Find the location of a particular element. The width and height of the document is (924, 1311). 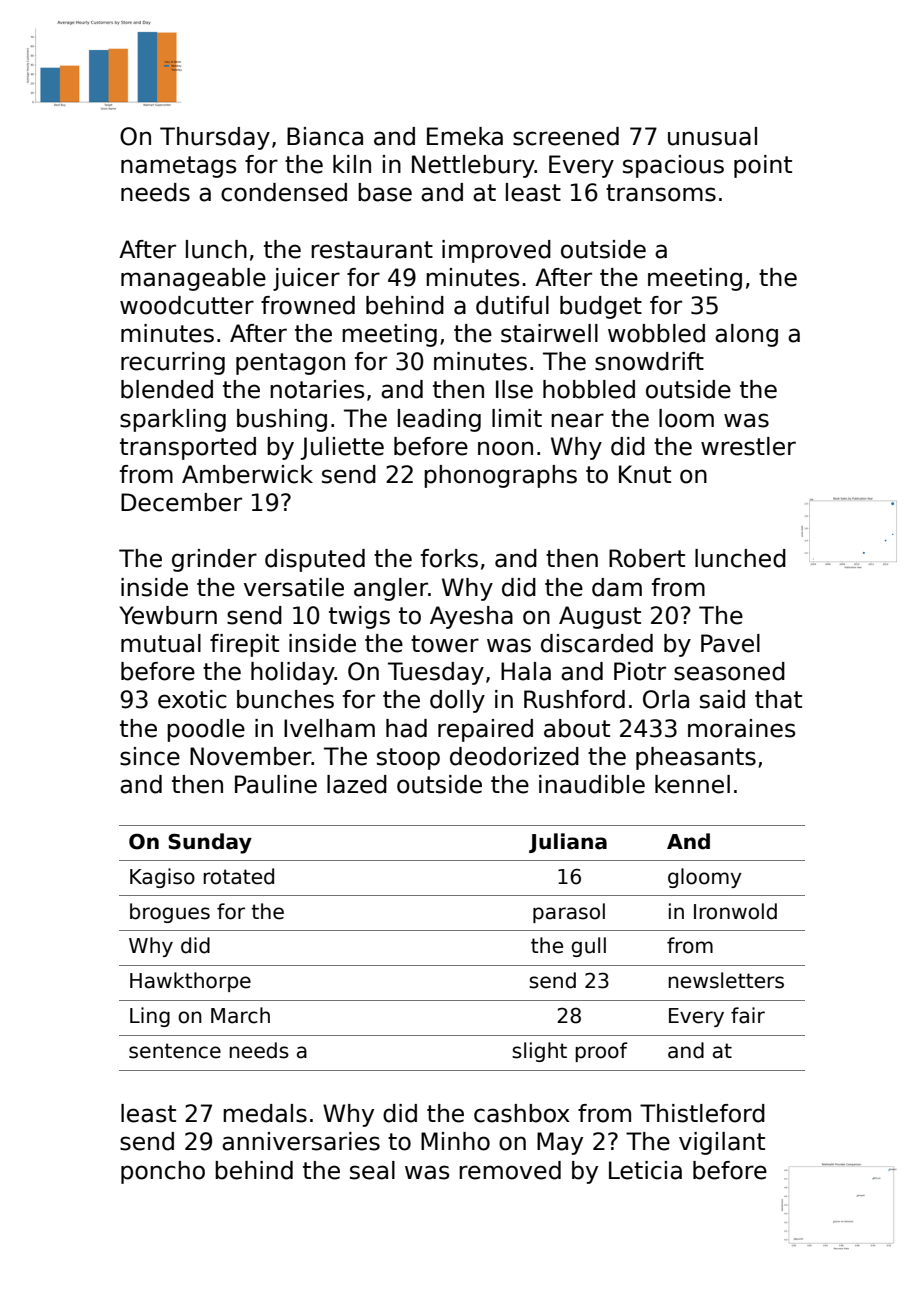

Yewburn is located at coordinates (168, 615).
